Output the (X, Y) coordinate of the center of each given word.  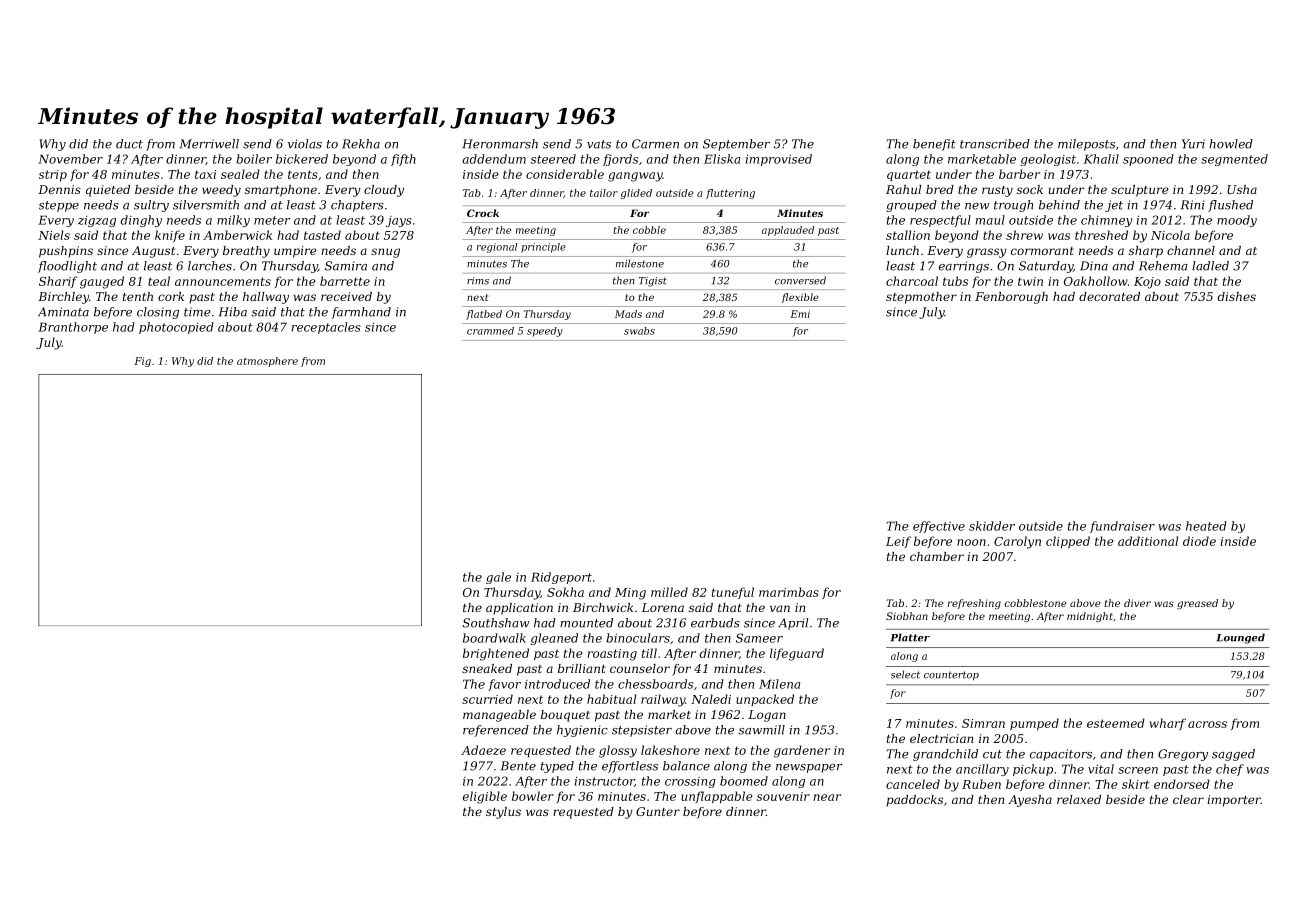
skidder (992, 526)
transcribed (995, 144)
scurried (487, 699)
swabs (639, 331)
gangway (635, 177)
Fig (142, 362)
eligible (485, 797)
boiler (254, 159)
